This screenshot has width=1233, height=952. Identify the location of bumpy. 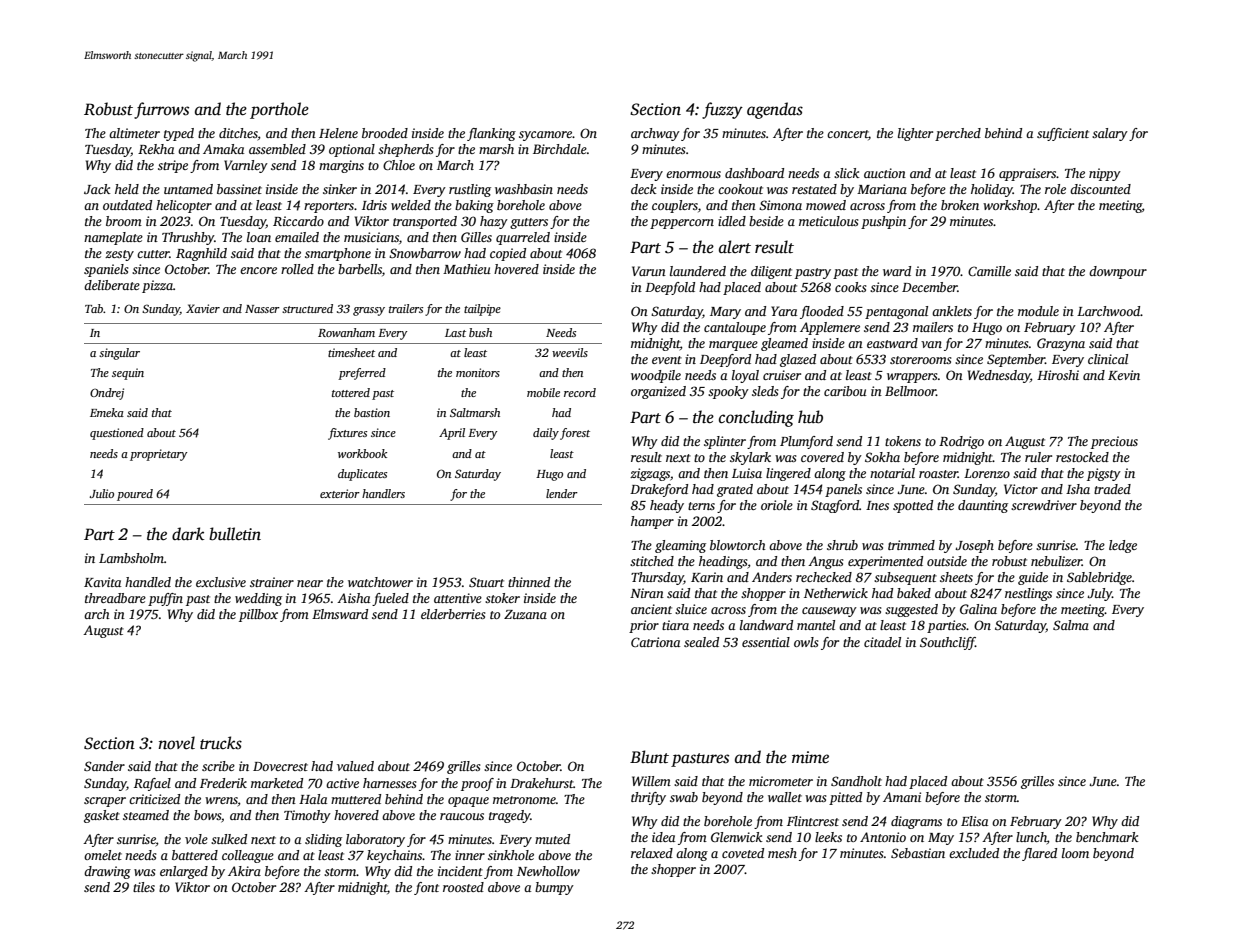
(554, 888).
